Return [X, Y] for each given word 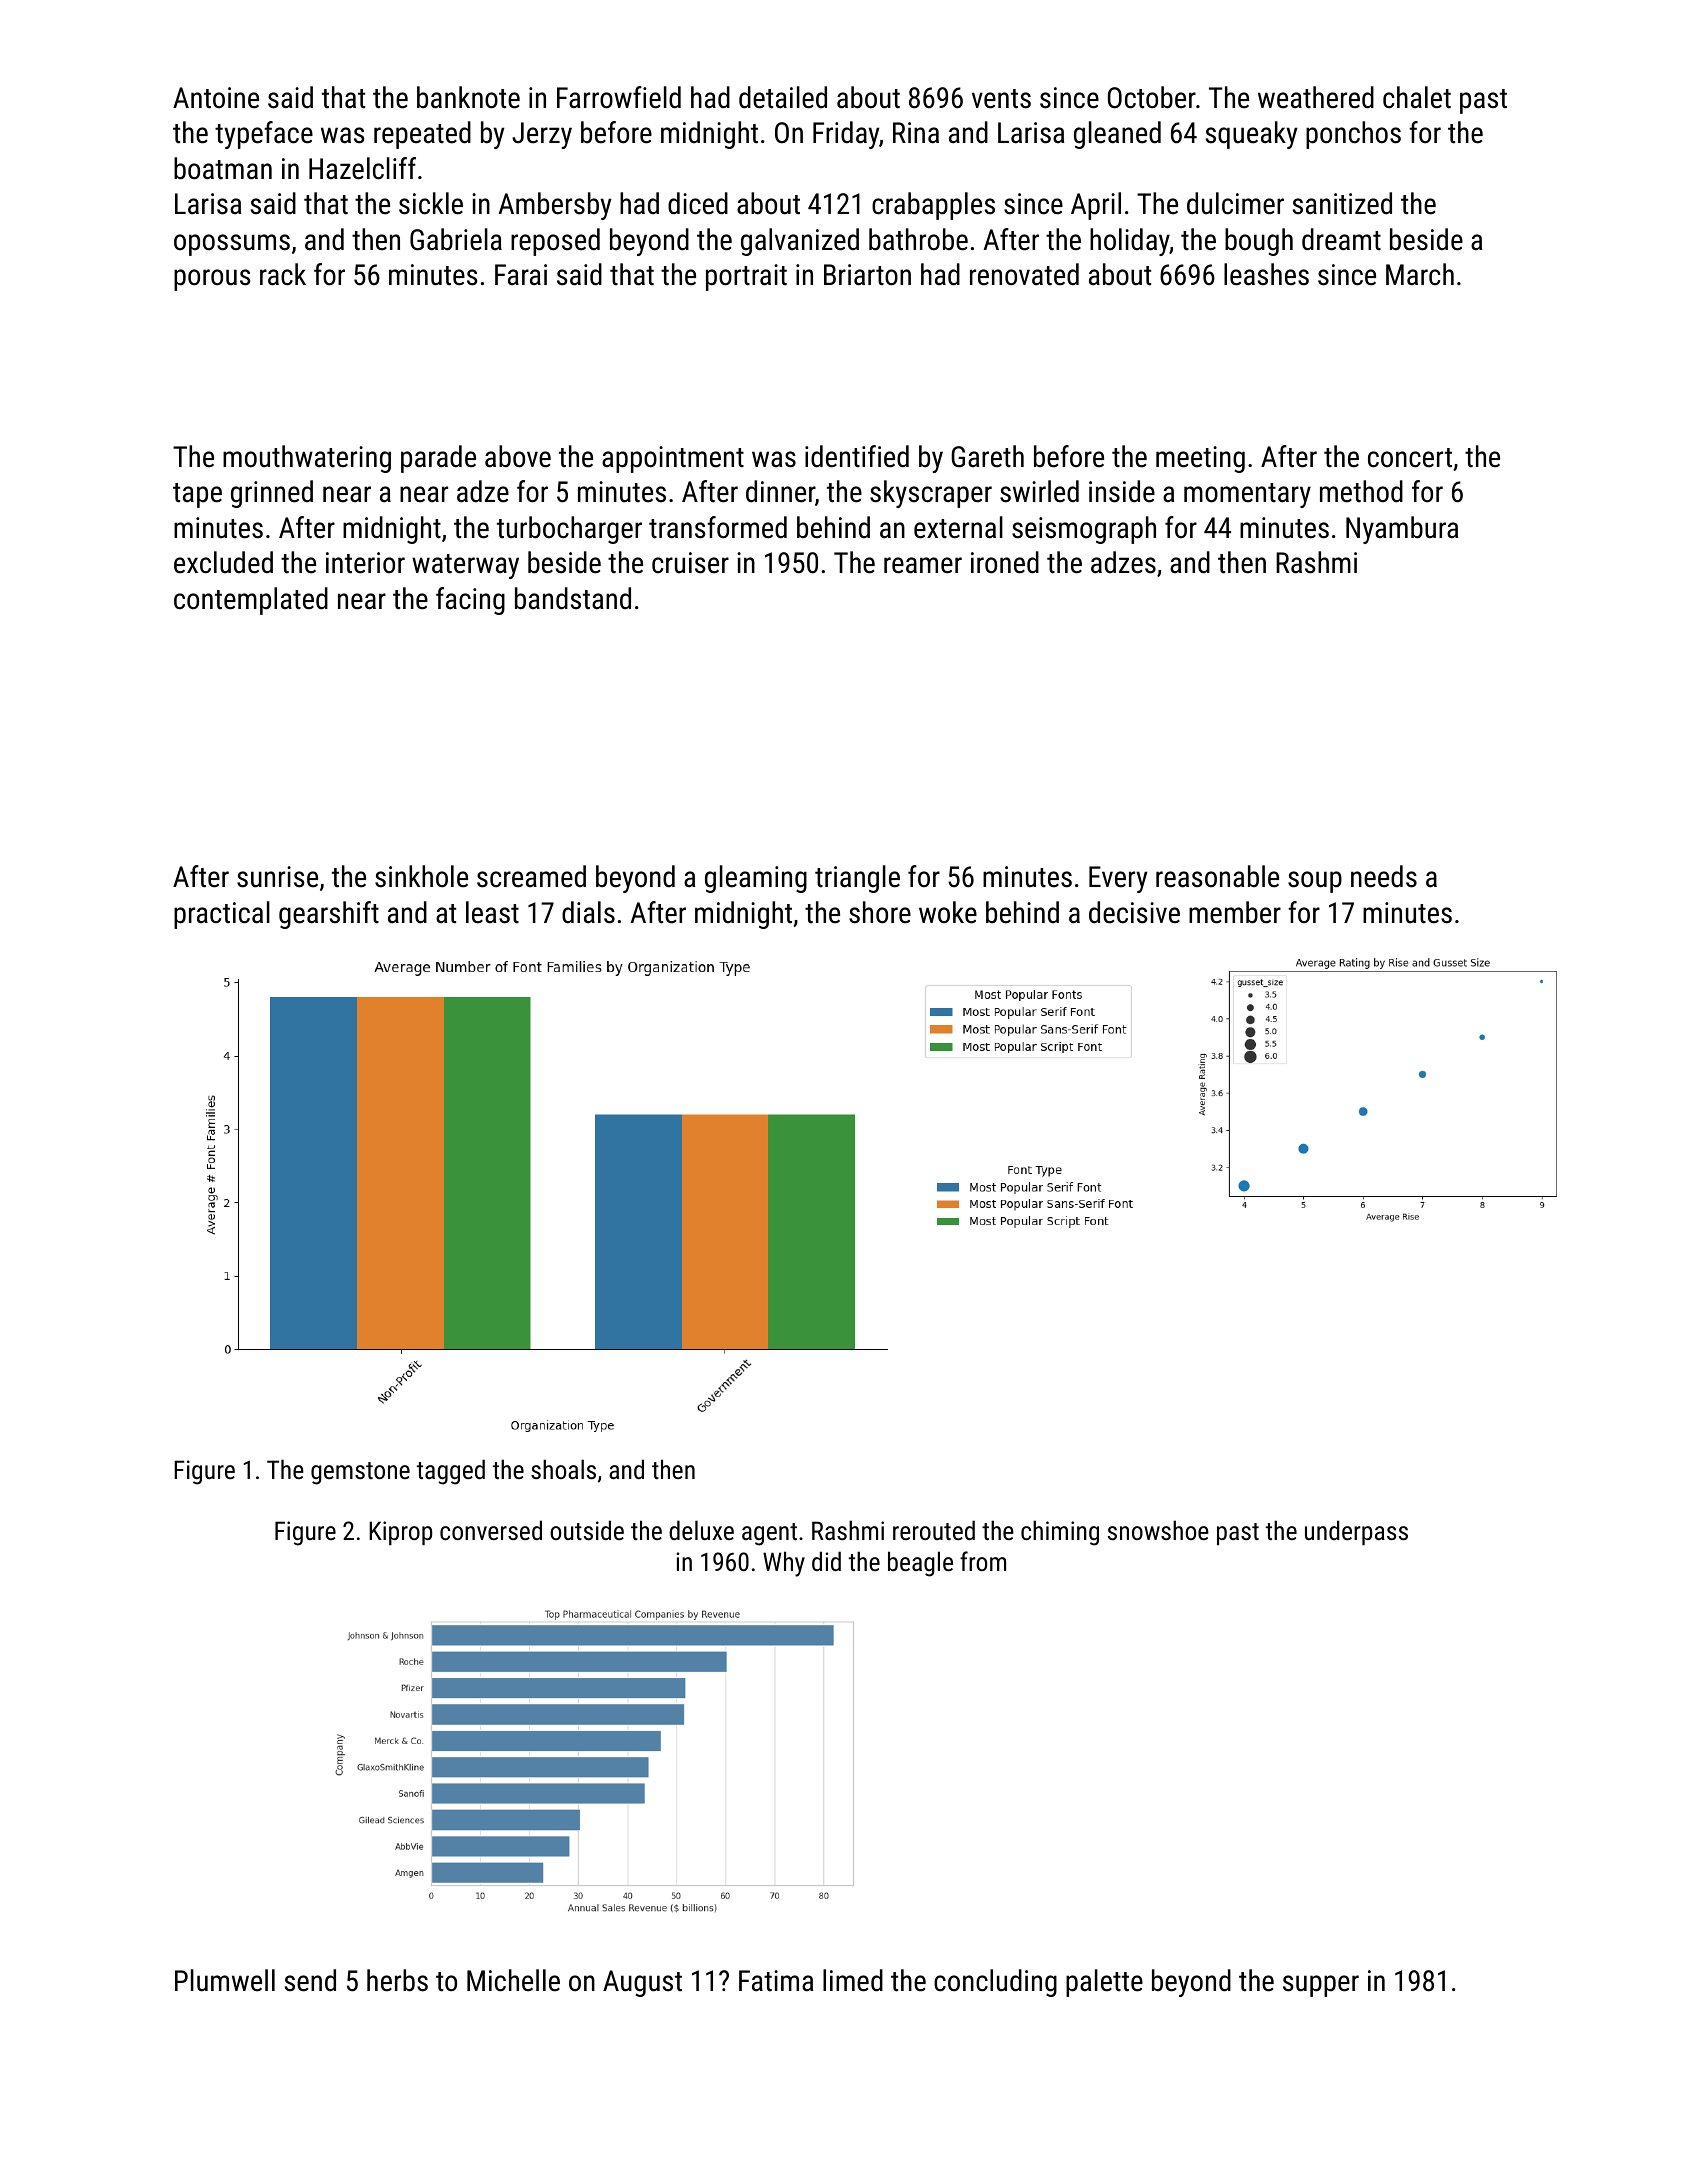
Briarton [867, 275]
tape [197, 495]
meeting [1200, 459]
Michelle [513, 1980]
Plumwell [225, 1980]
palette [1104, 1983]
